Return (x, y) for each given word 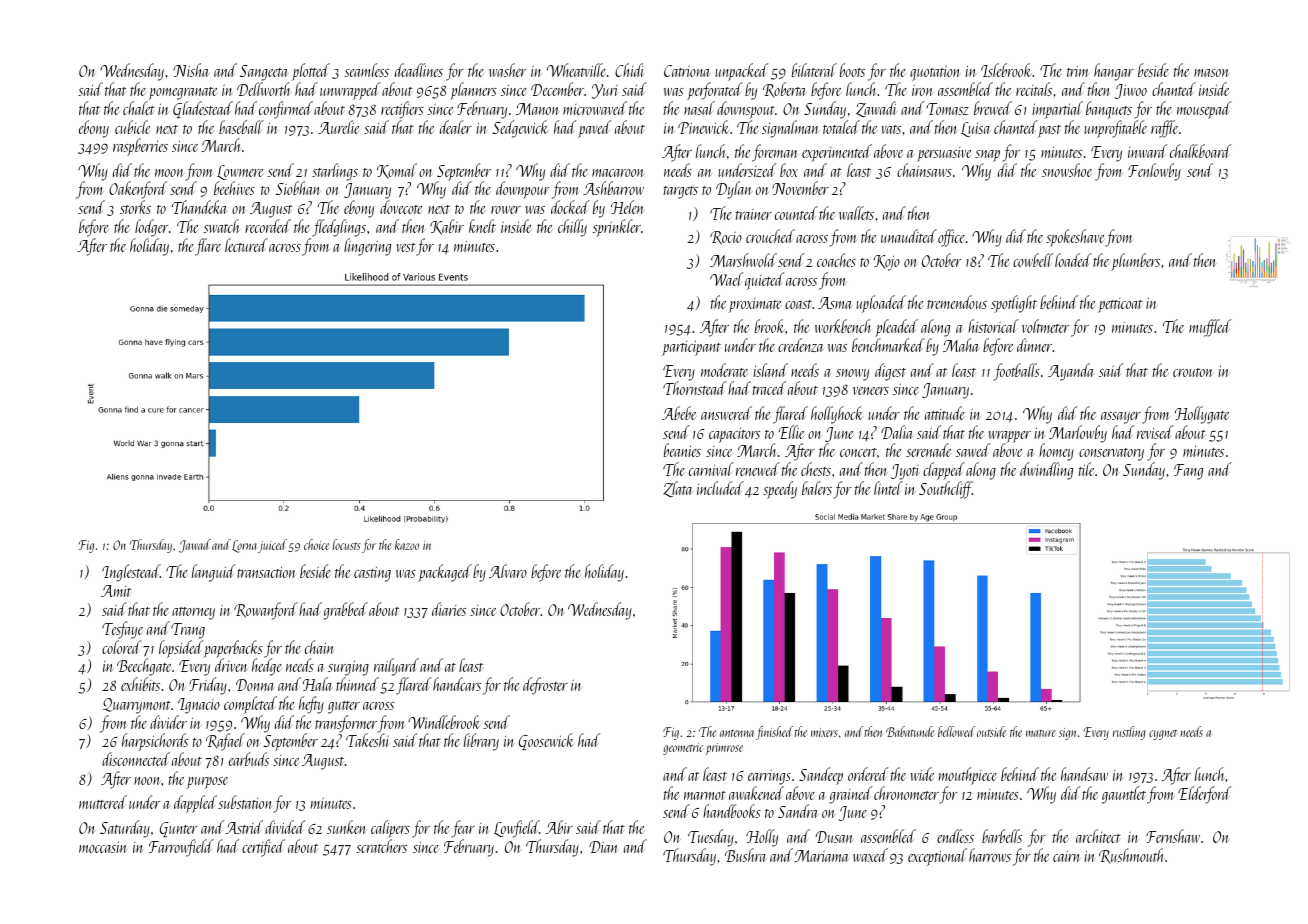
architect (1098, 836)
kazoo (407, 544)
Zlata (677, 489)
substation (245, 802)
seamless (367, 70)
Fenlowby (1154, 172)
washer (507, 70)
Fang (1188, 472)
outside (991, 731)
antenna (737, 733)
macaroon (618, 173)
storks (135, 207)
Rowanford (266, 611)
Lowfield (516, 829)
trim (1078, 71)
